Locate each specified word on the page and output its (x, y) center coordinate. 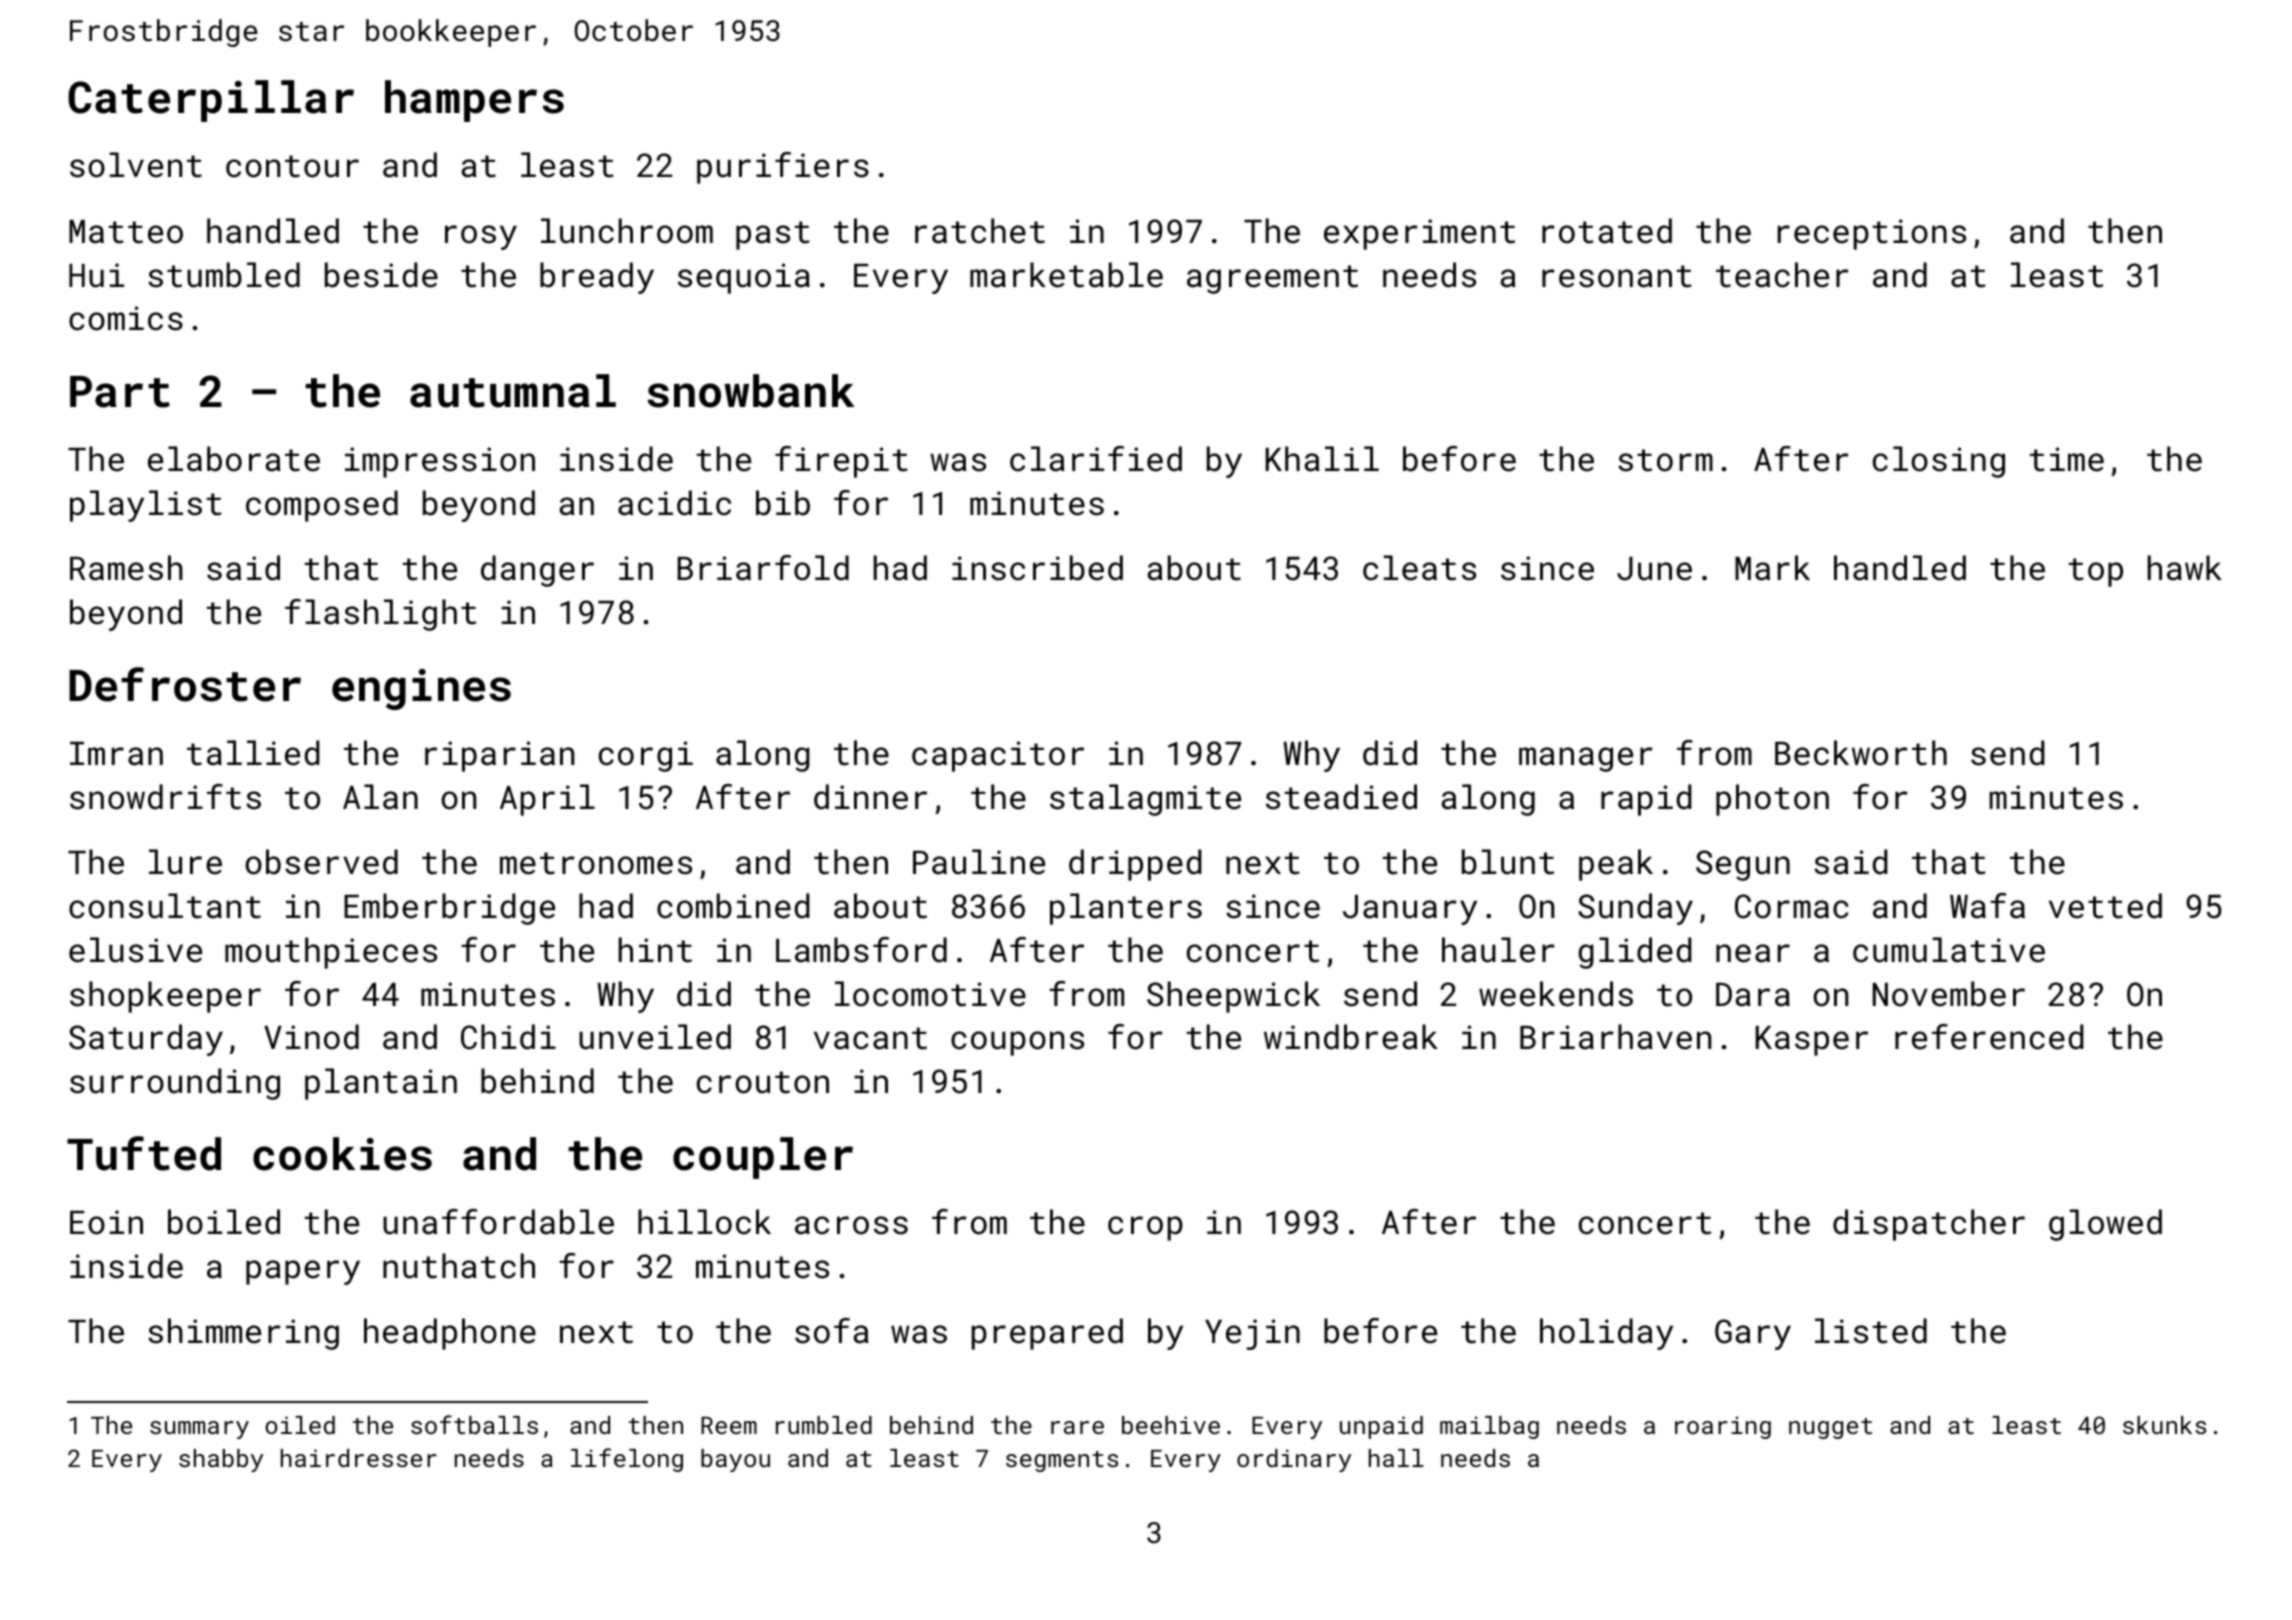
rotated (1607, 231)
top (2096, 572)
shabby (221, 1460)
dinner (870, 797)
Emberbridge (449, 909)
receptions (1872, 234)
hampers (474, 101)
